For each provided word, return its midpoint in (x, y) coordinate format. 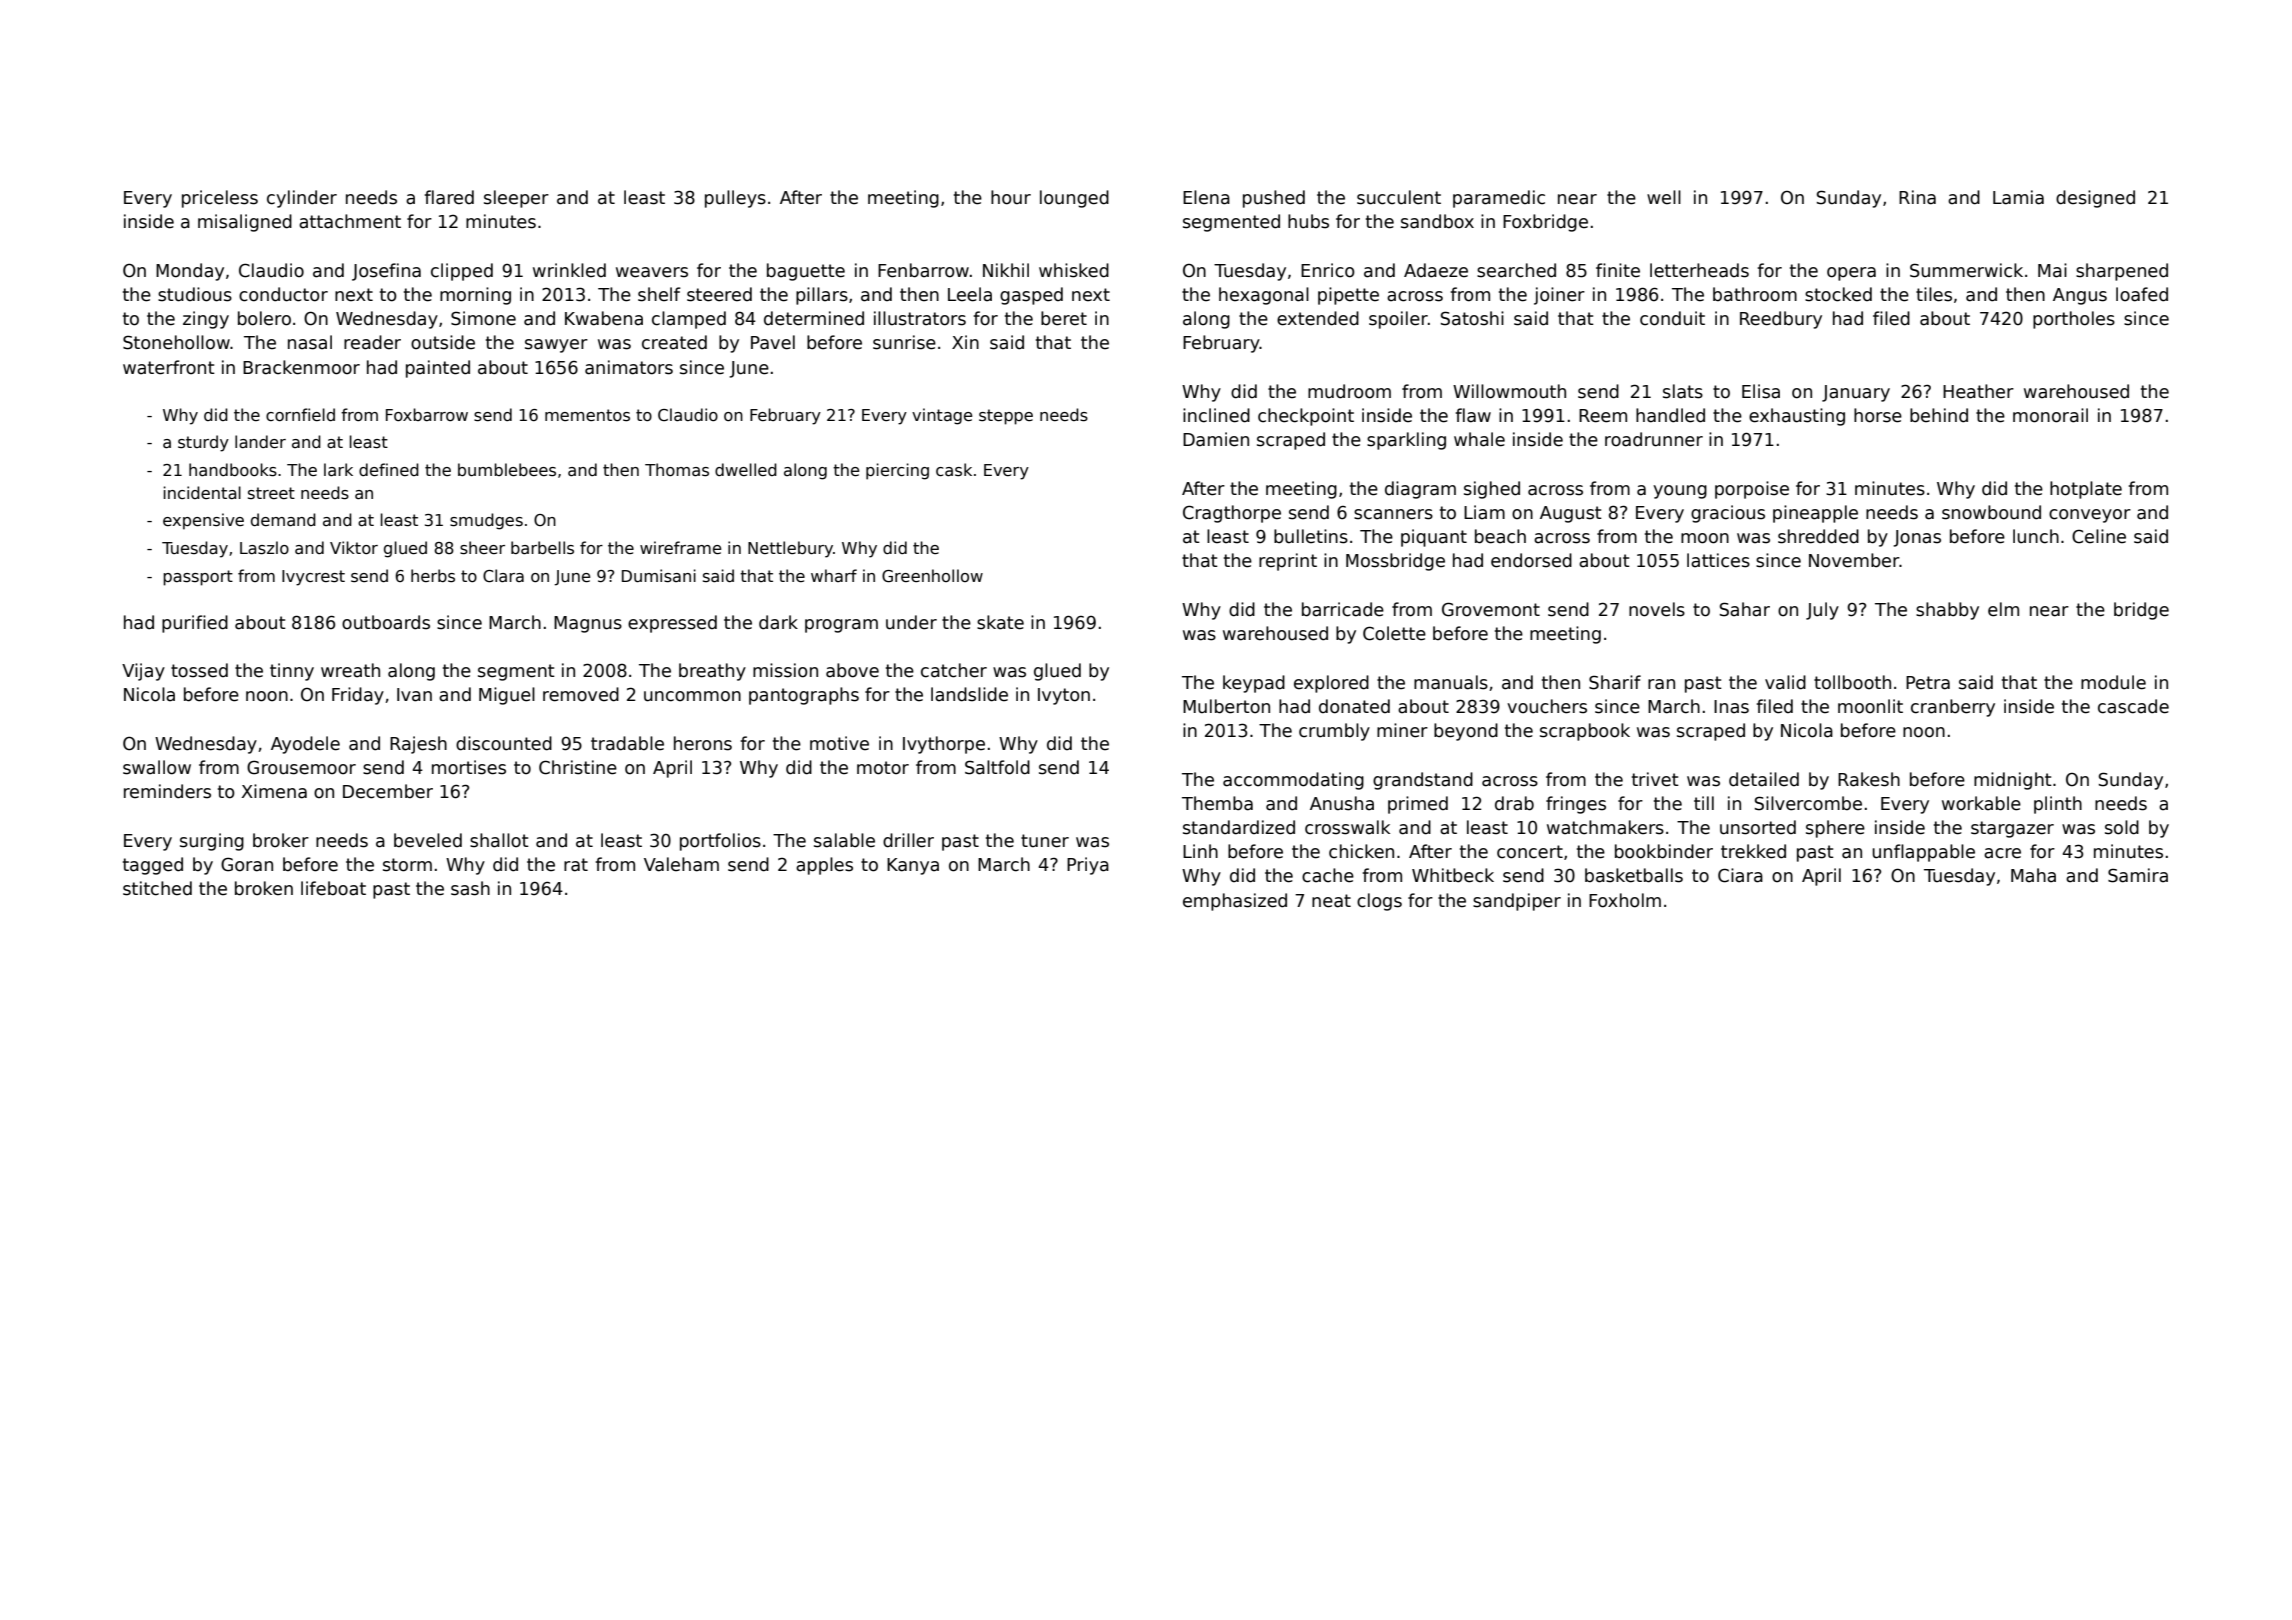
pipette (1348, 296)
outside (443, 342)
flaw (1473, 415)
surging (212, 842)
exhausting (1797, 417)
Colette (1394, 633)
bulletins (1311, 536)
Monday (190, 272)
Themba (1217, 803)
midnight (2013, 781)
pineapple (1815, 514)
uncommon (692, 696)
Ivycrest (313, 578)
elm (2003, 609)
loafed (2142, 294)
